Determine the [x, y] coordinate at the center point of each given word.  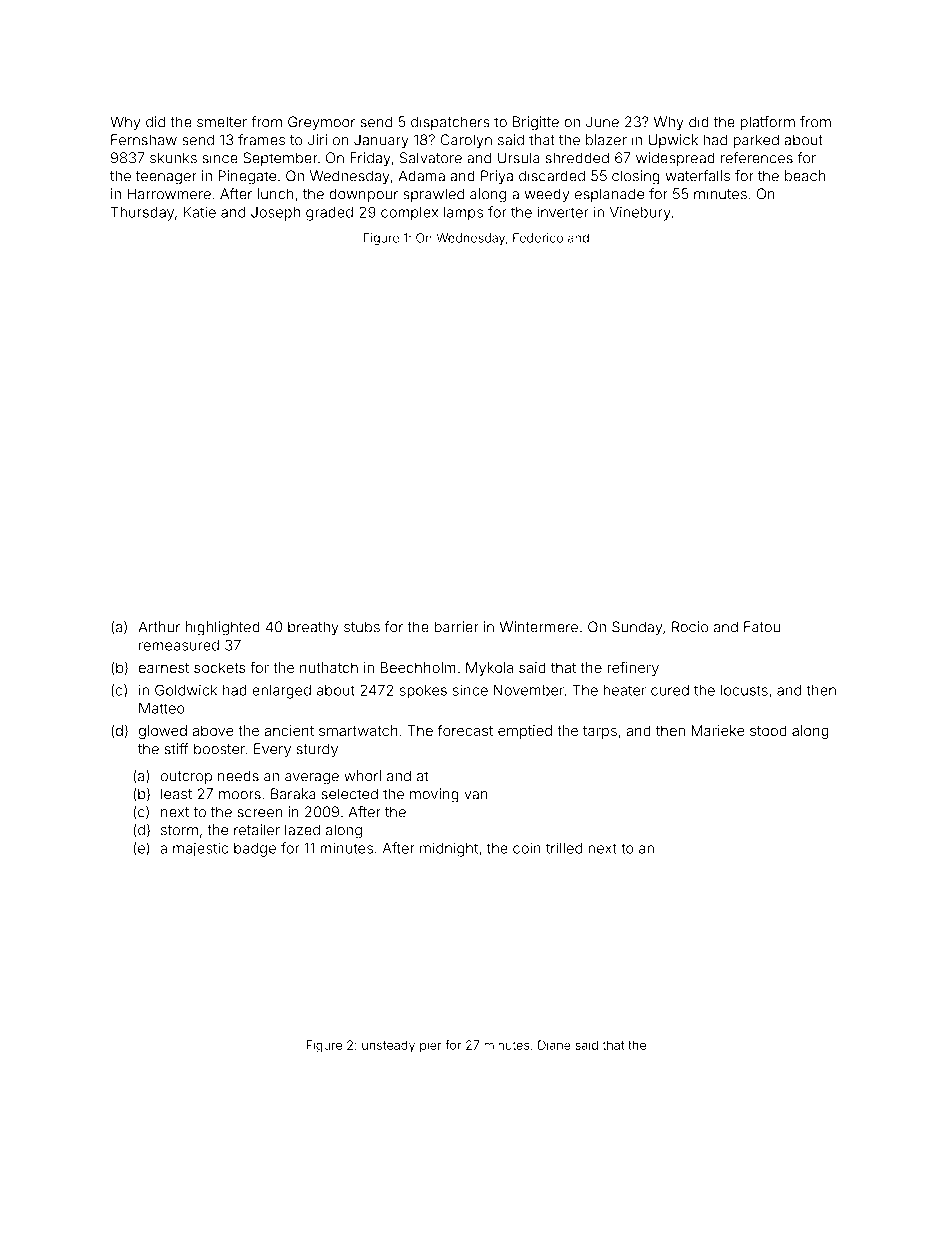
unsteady [388, 1046]
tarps [600, 732]
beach [805, 176]
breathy [313, 628]
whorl [362, 776]
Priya [497, 177]
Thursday [142, 213]
